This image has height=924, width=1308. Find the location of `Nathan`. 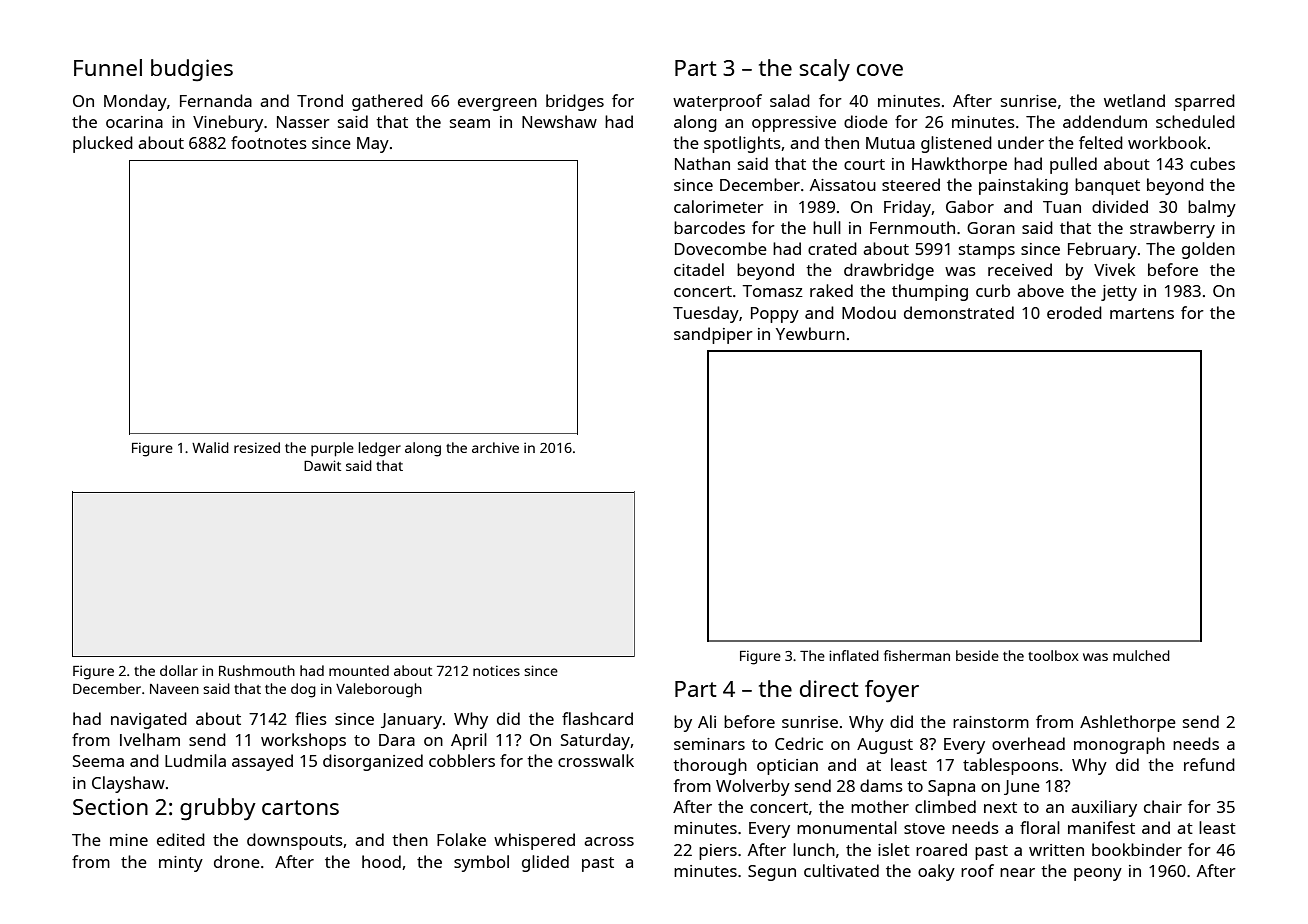

Nathan is located at coordinates (702, 163).
